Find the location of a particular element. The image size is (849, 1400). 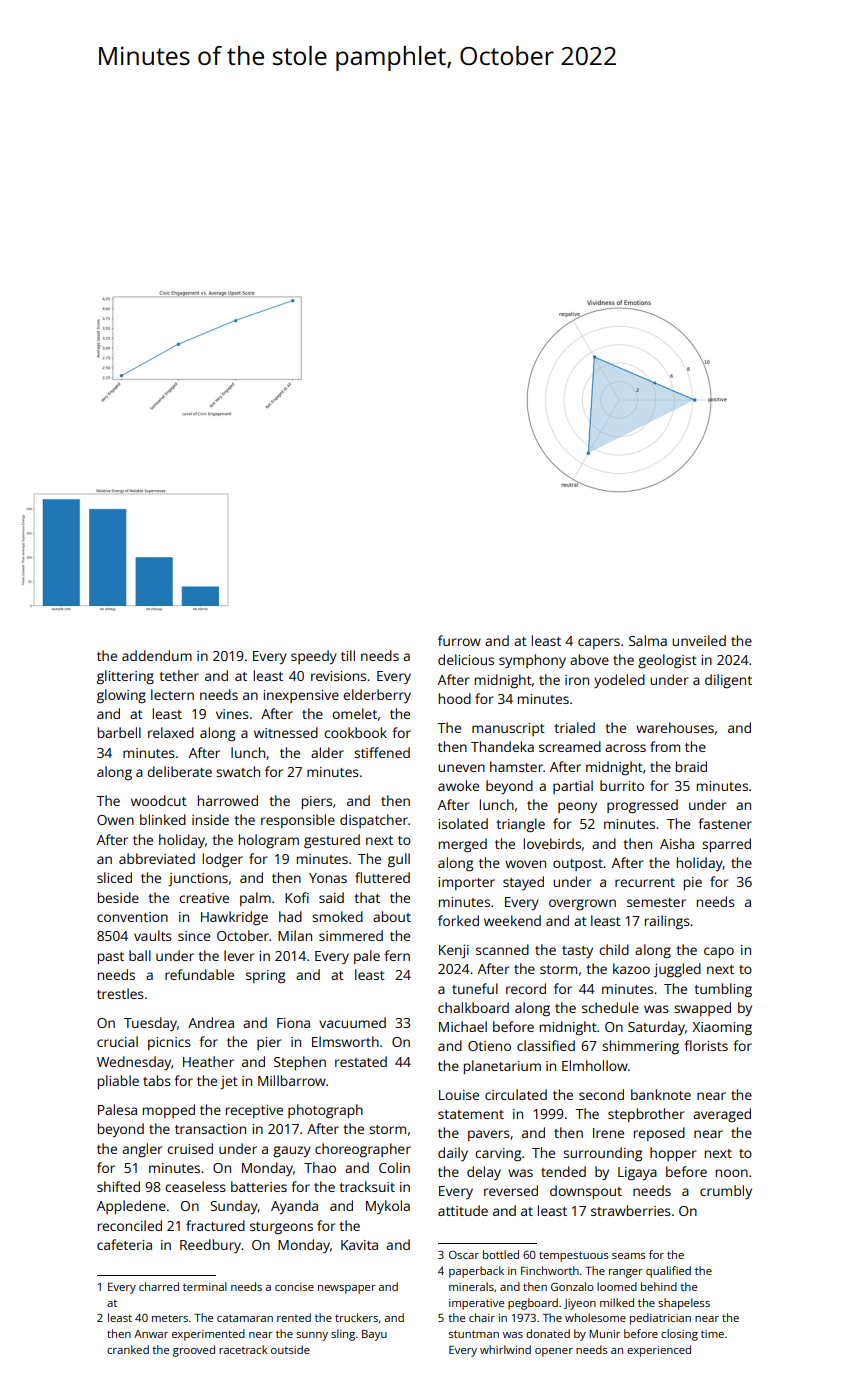

addendum is located at coordinates (157, 655).
